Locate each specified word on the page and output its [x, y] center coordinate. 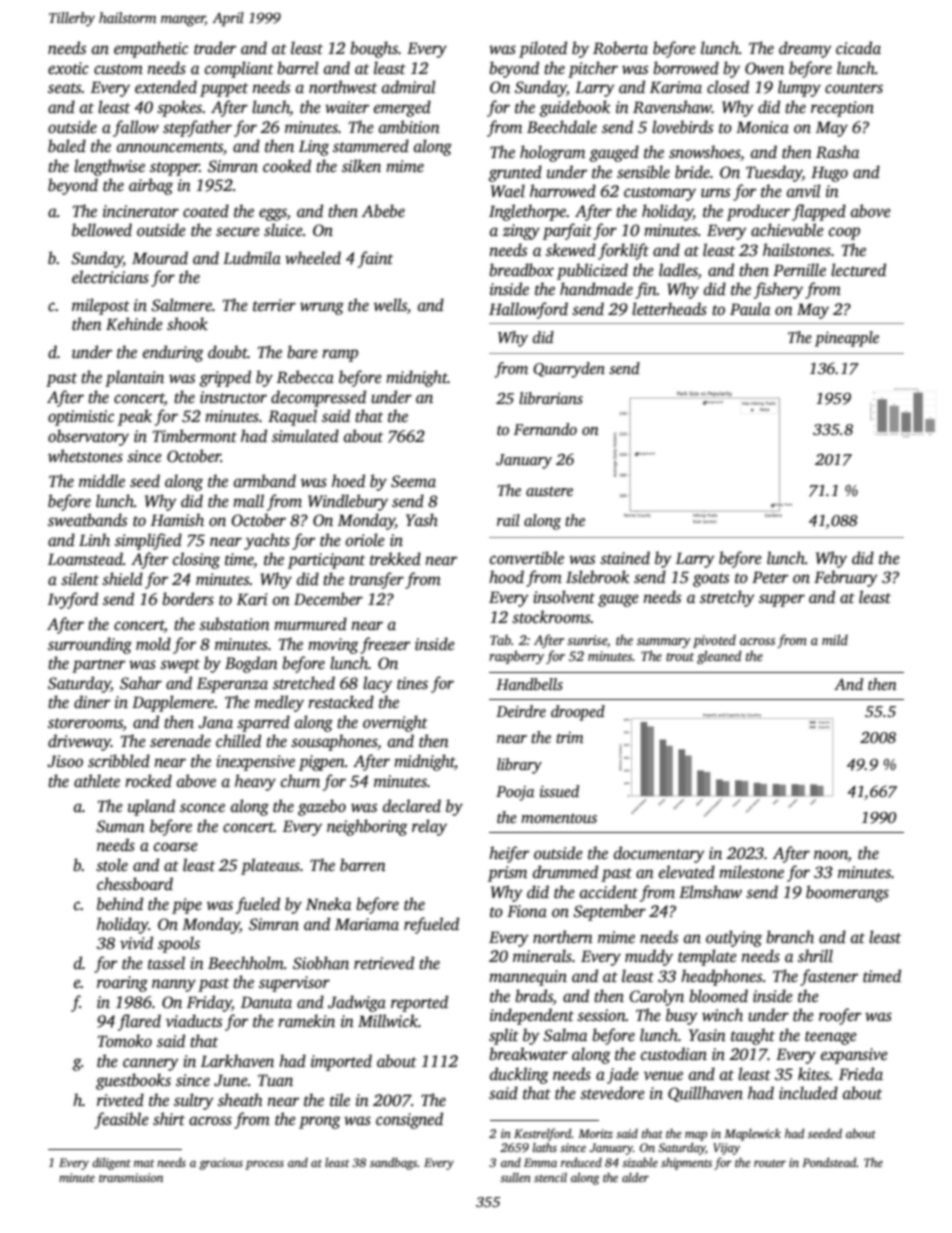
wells [390, 305]
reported [419, 1003]
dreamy [805, 49]
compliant [239, 69]
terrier [274, 305]
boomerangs [847, 893]
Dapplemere [173, 703]
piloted [543, 49]
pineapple [847, 339]
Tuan [275, 1080]
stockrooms [551, 617]
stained [625, 558]
